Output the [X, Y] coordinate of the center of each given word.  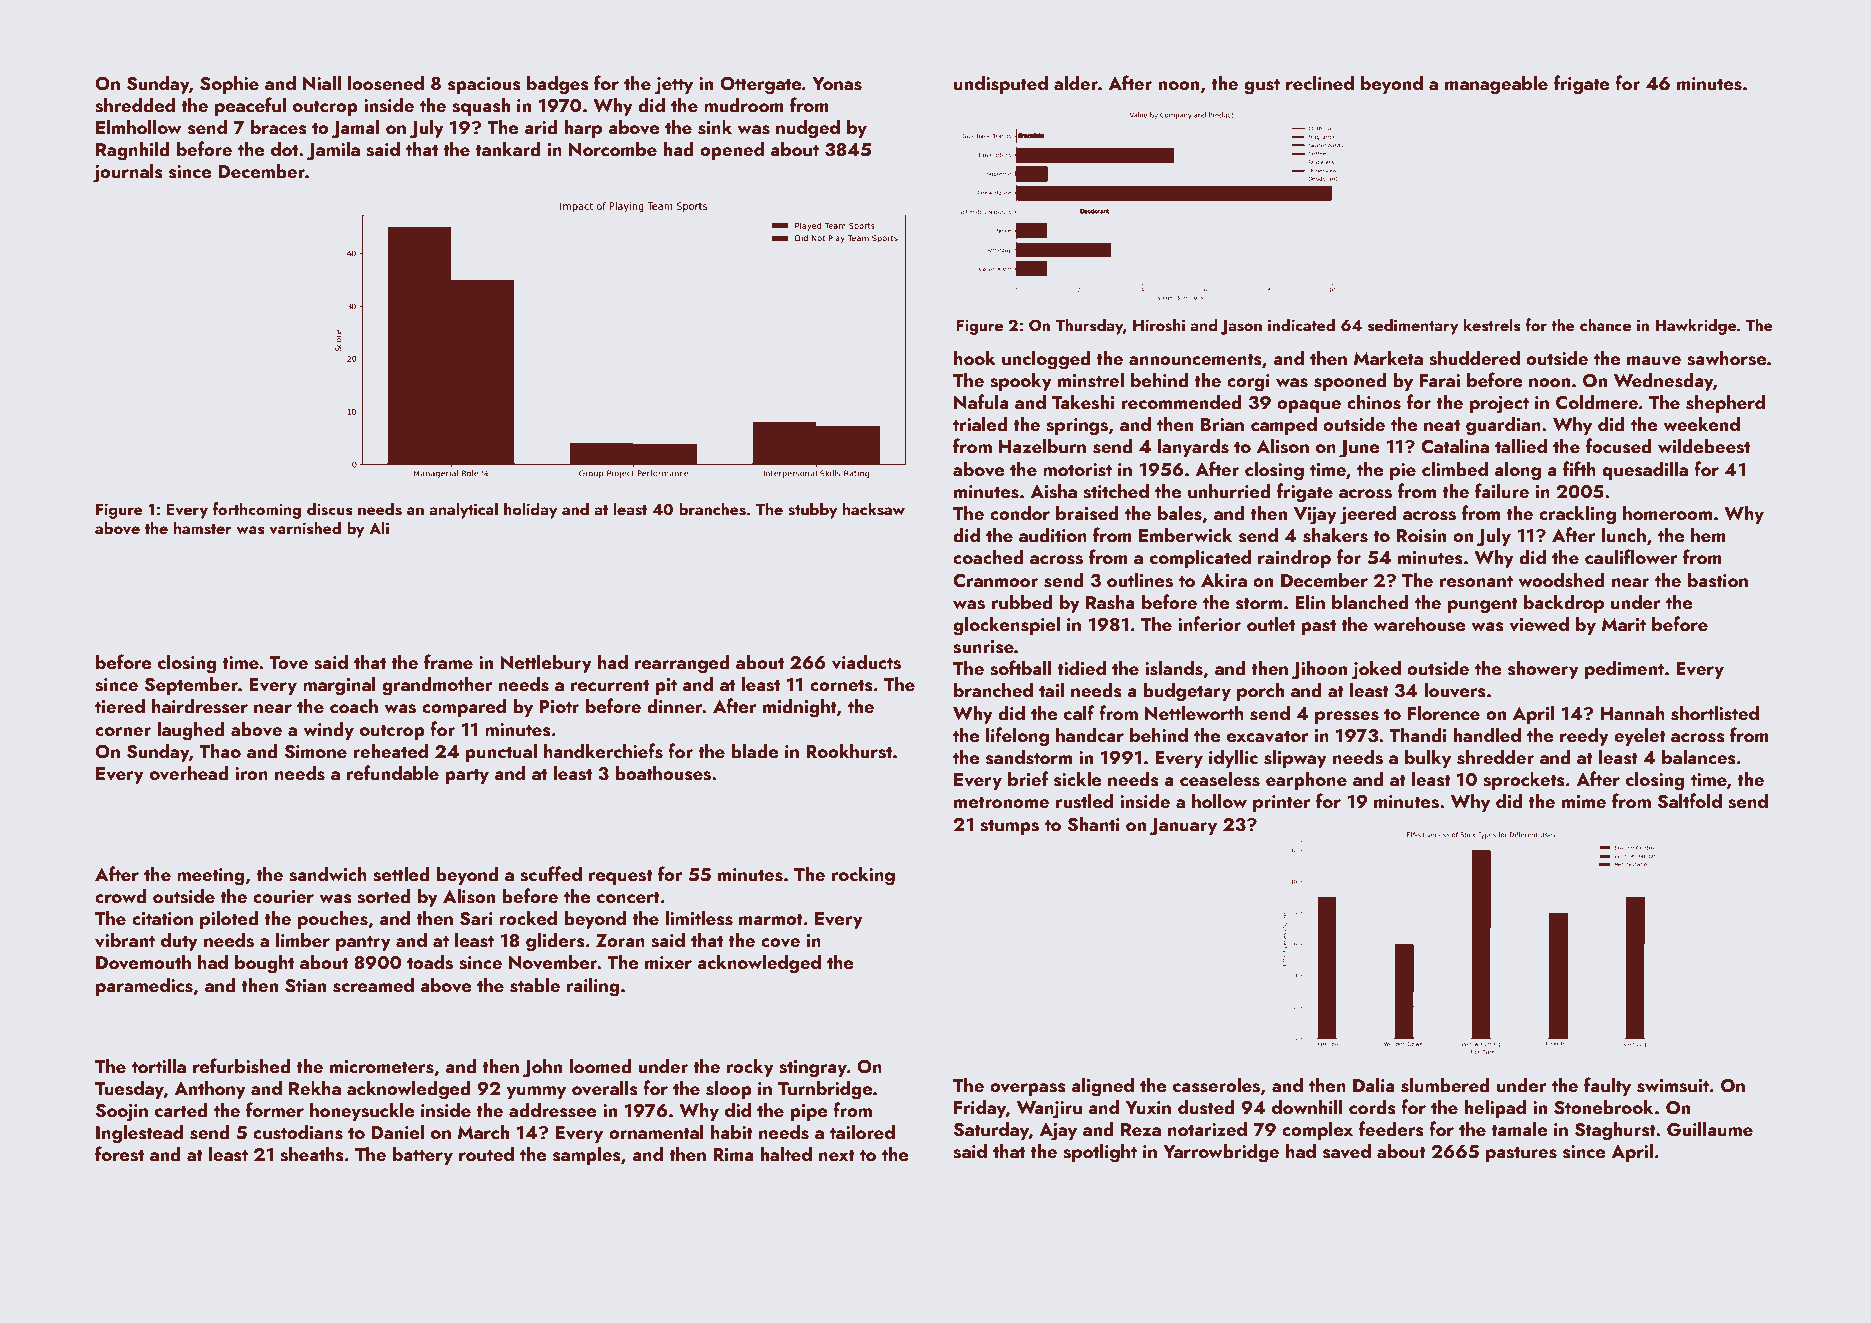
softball [1021, 668]
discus [330, 509]
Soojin [122, 1113]
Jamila [333, 151]
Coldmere [1597, 402]
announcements [1195, 359]
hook [975, 357]
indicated [1301, 324]
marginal [339, 686]
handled [1487, 734]
